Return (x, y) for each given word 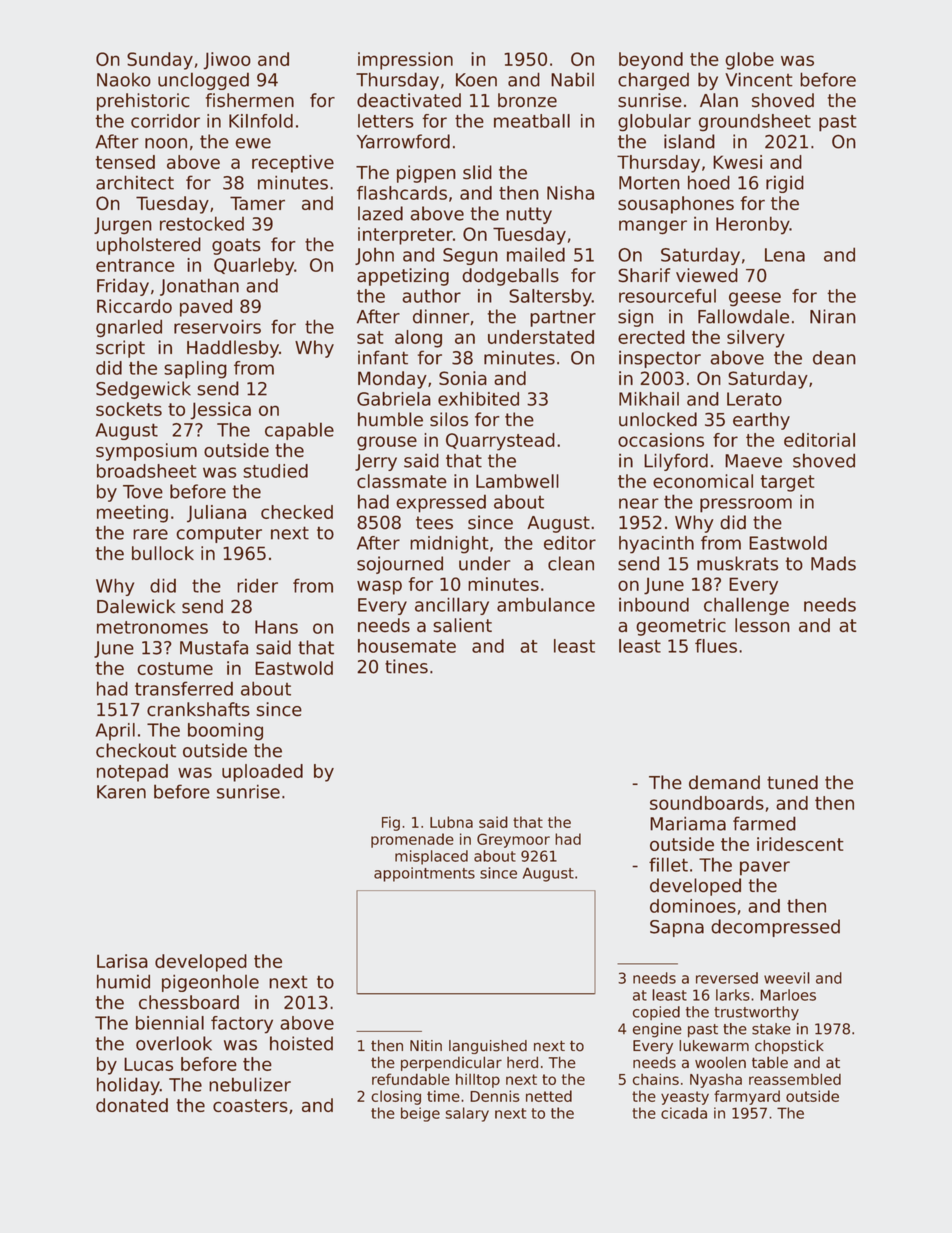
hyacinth (656, 545)
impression (405, 61)
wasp (379, 587)
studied (275, 471)
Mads (833, 563)
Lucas (148, 1064)
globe (749, 61)
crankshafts (198, 709)
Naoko (124, 80)
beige (420, 1114)
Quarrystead (500, 442)
